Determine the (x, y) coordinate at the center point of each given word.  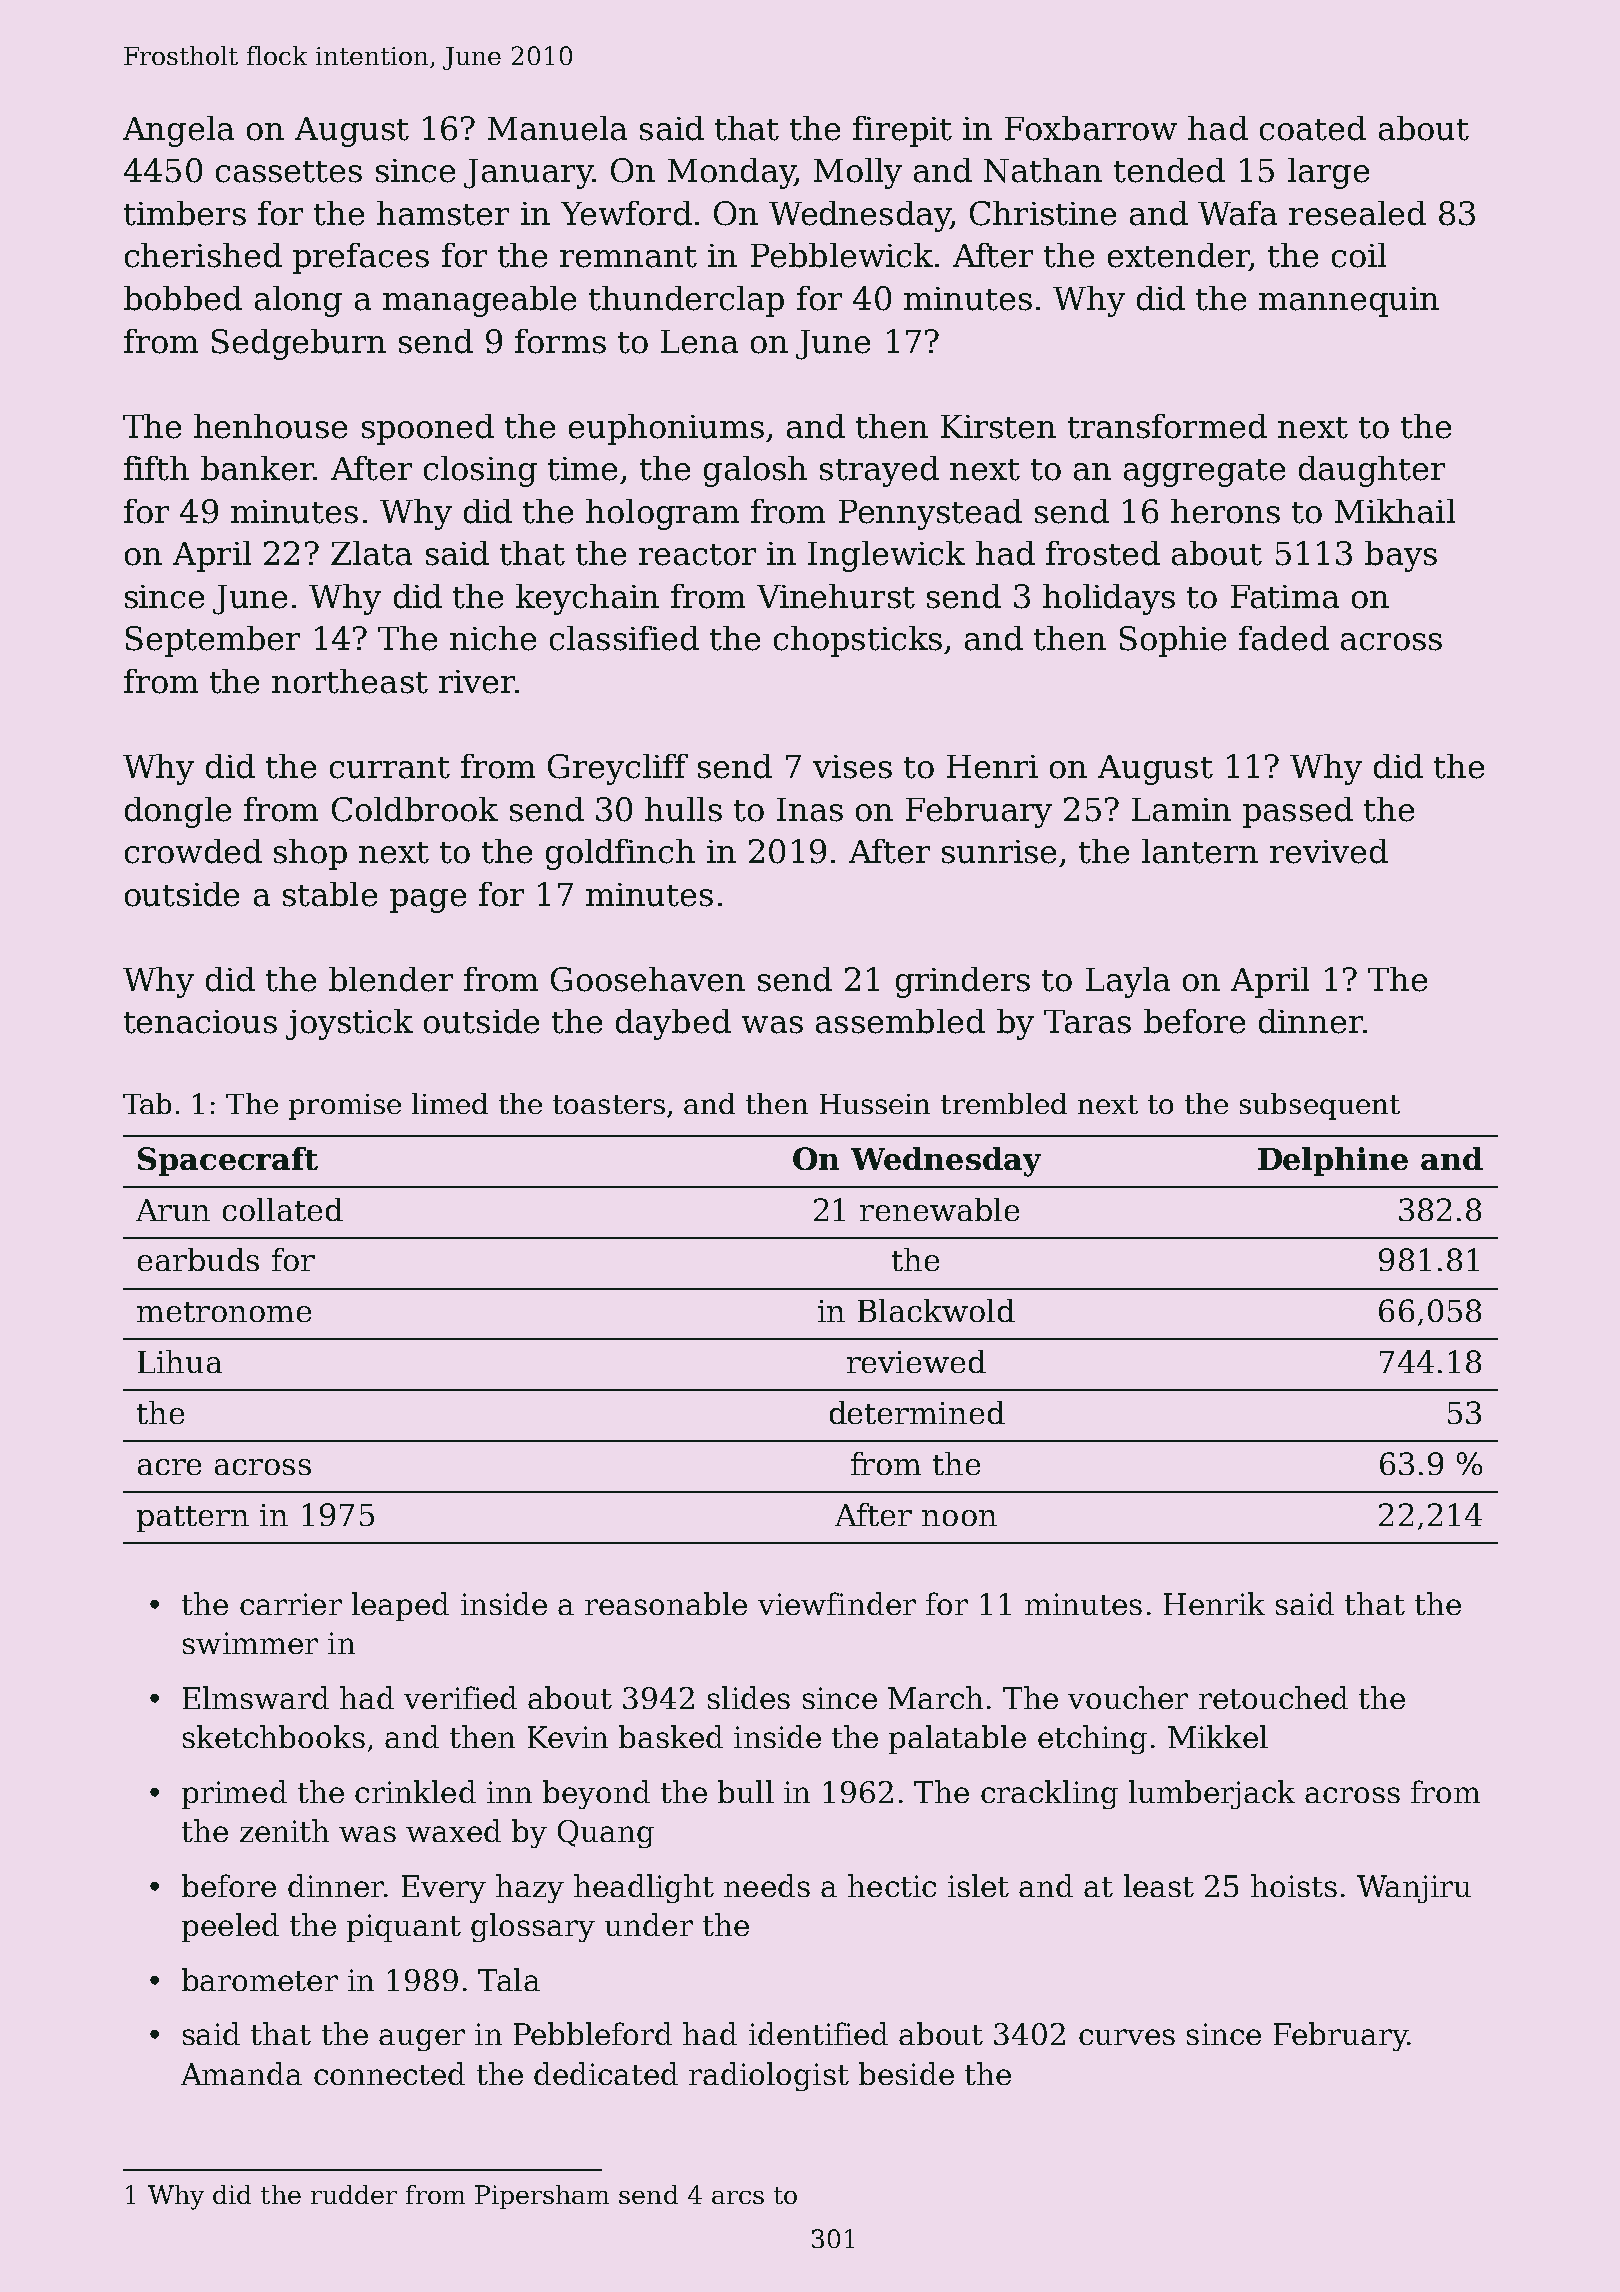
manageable (479, 301)
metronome (224, 1312)
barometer (260, 1979)
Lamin (1181, 810)
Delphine (1333, 1161)
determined (917, 1412)
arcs (738, 2197)
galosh (755, 471)
